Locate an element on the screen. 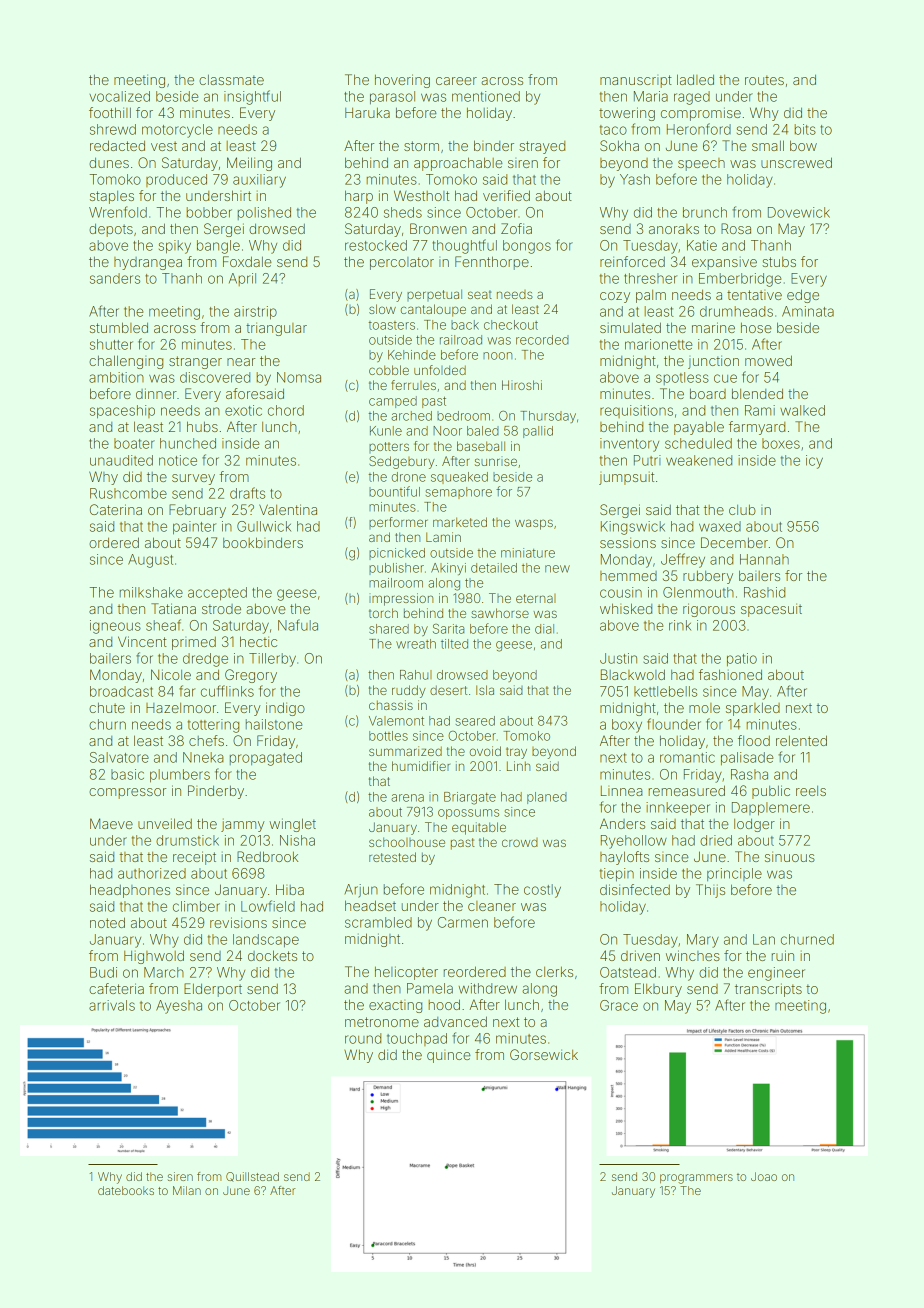  Linh is located at coordinates (518, 766).
